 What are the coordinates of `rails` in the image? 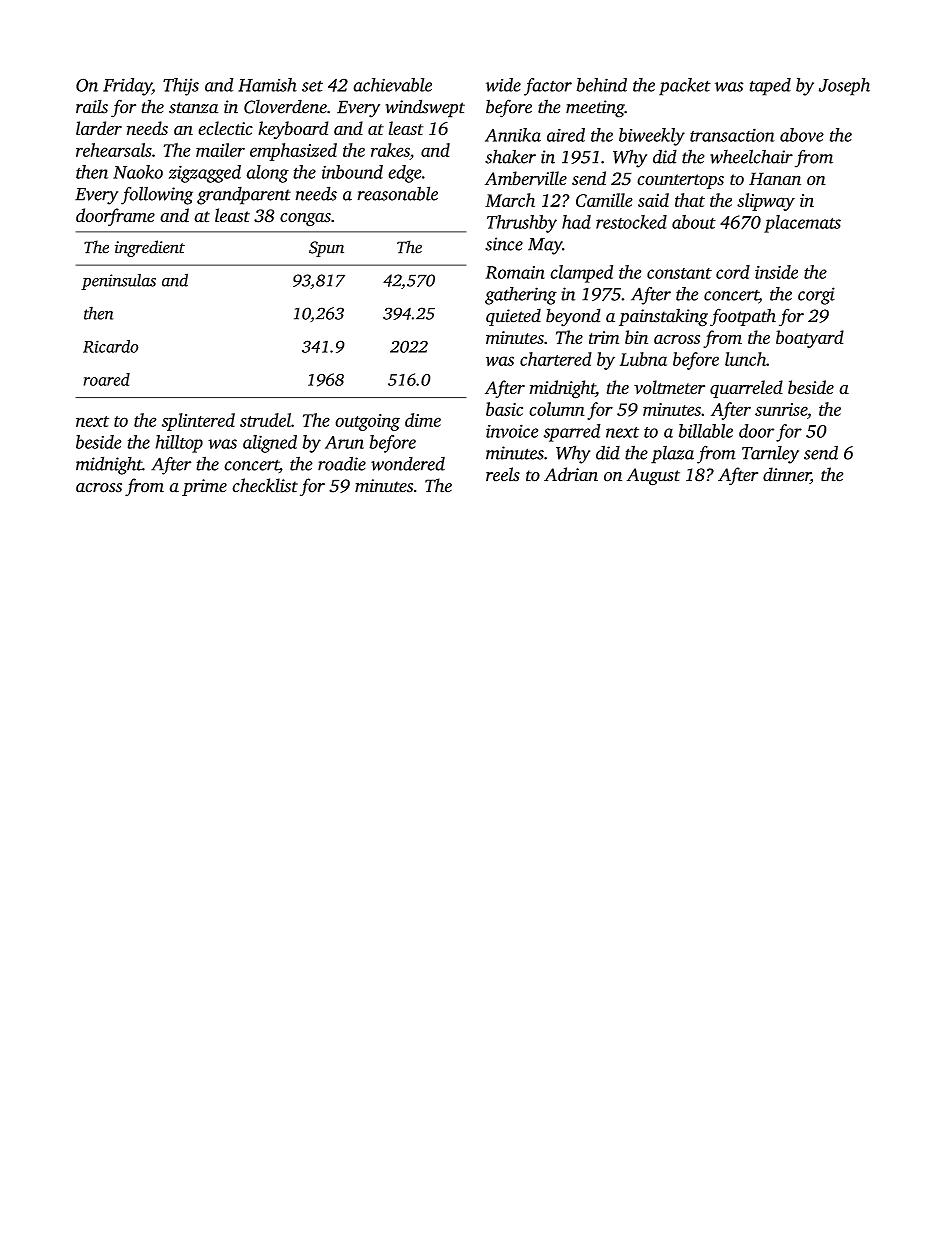 It's located at (92, 106).
